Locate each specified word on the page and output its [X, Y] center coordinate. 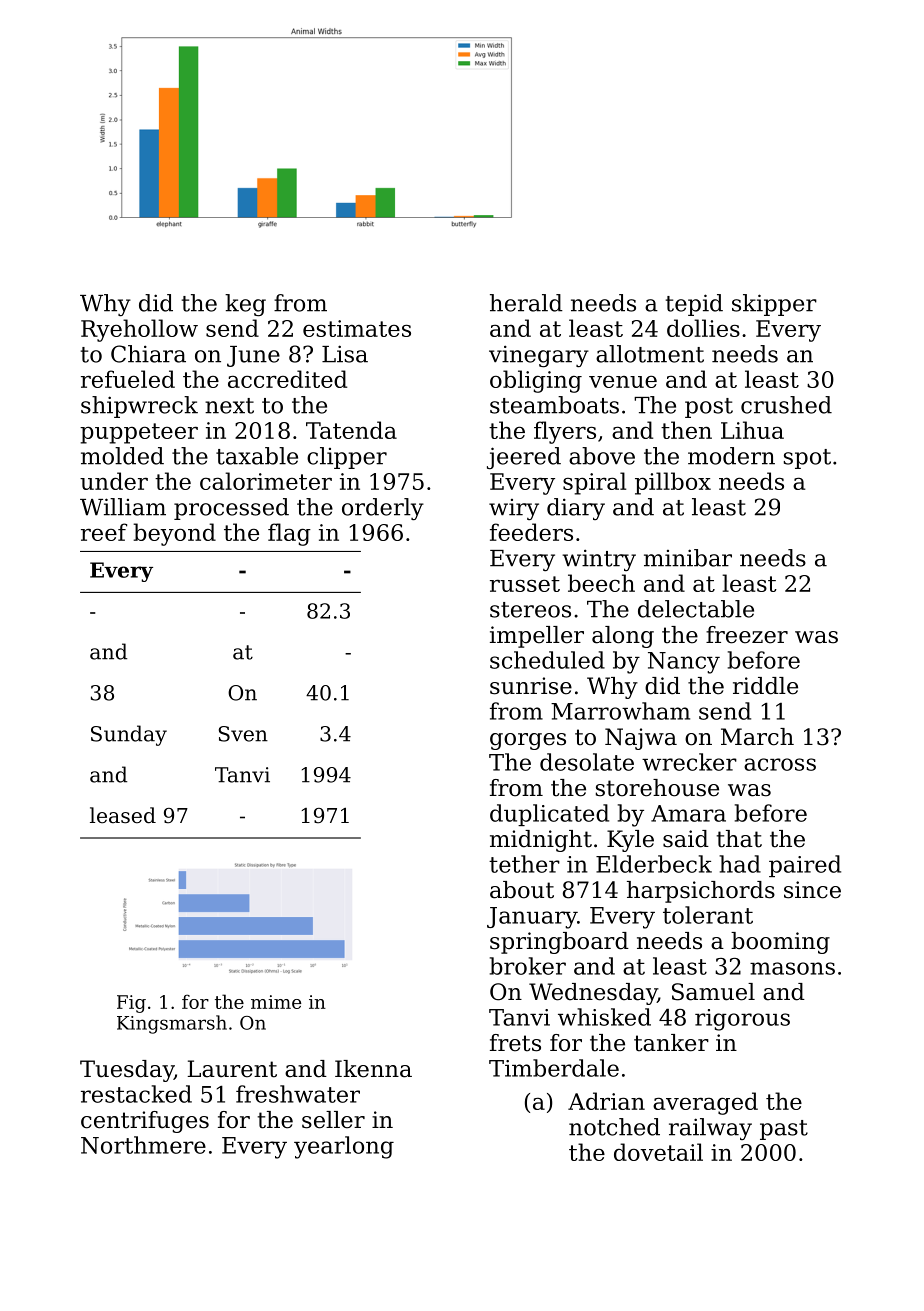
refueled [128, 379]
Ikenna [373, 1069]
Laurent [232, 1069]
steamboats [554, 405]
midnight [541, 841]
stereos [530, 610]
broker [528, 966]
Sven [243, 734]
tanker [671, 1043]
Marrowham [620, 711]
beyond [174, 534]
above [602, 456]
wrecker [689, 762]
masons [792, 968]
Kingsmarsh [172, 1024]
